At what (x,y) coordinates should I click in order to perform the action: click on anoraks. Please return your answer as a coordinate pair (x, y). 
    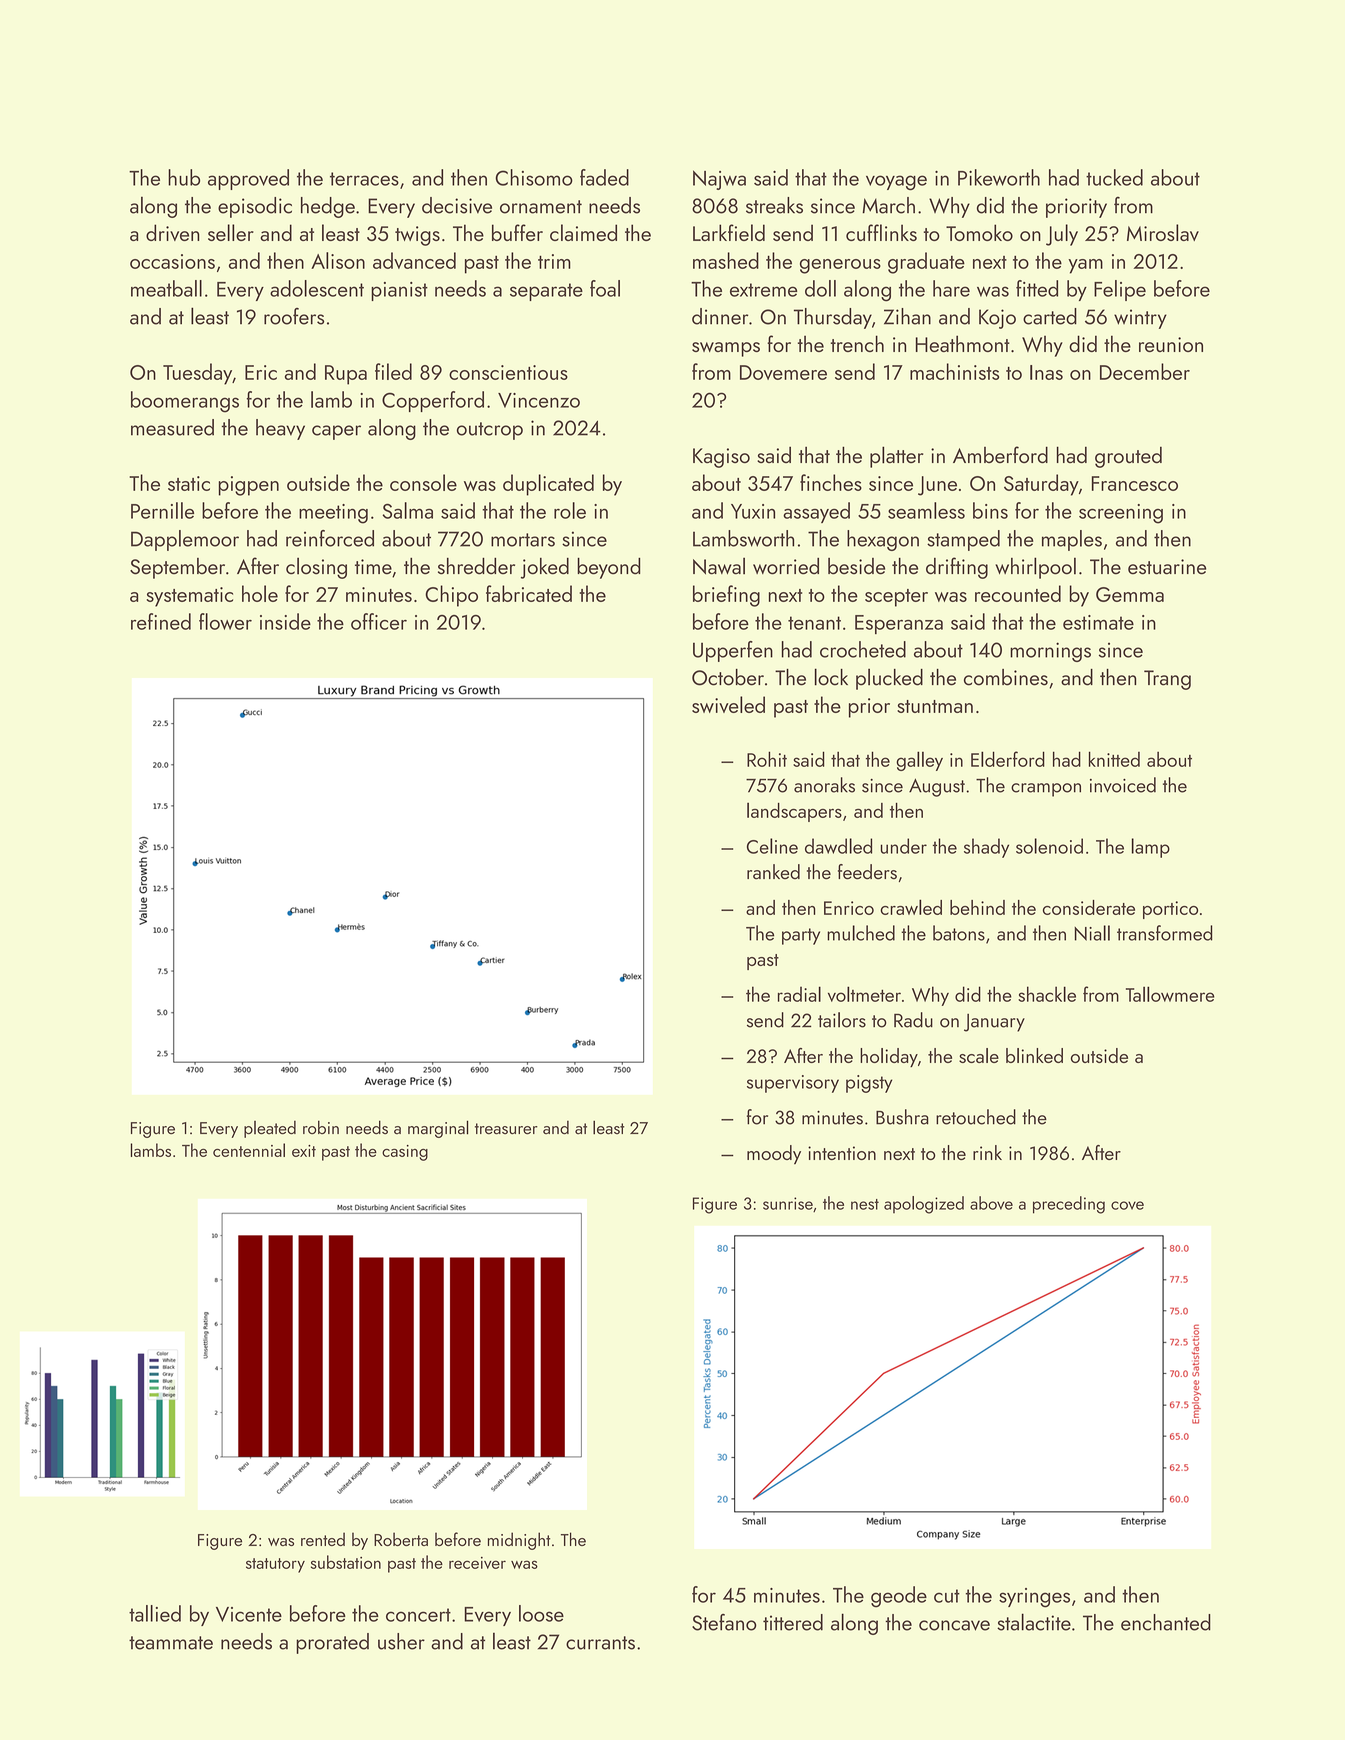
    Looking at the image, I should click on (824, 785).
